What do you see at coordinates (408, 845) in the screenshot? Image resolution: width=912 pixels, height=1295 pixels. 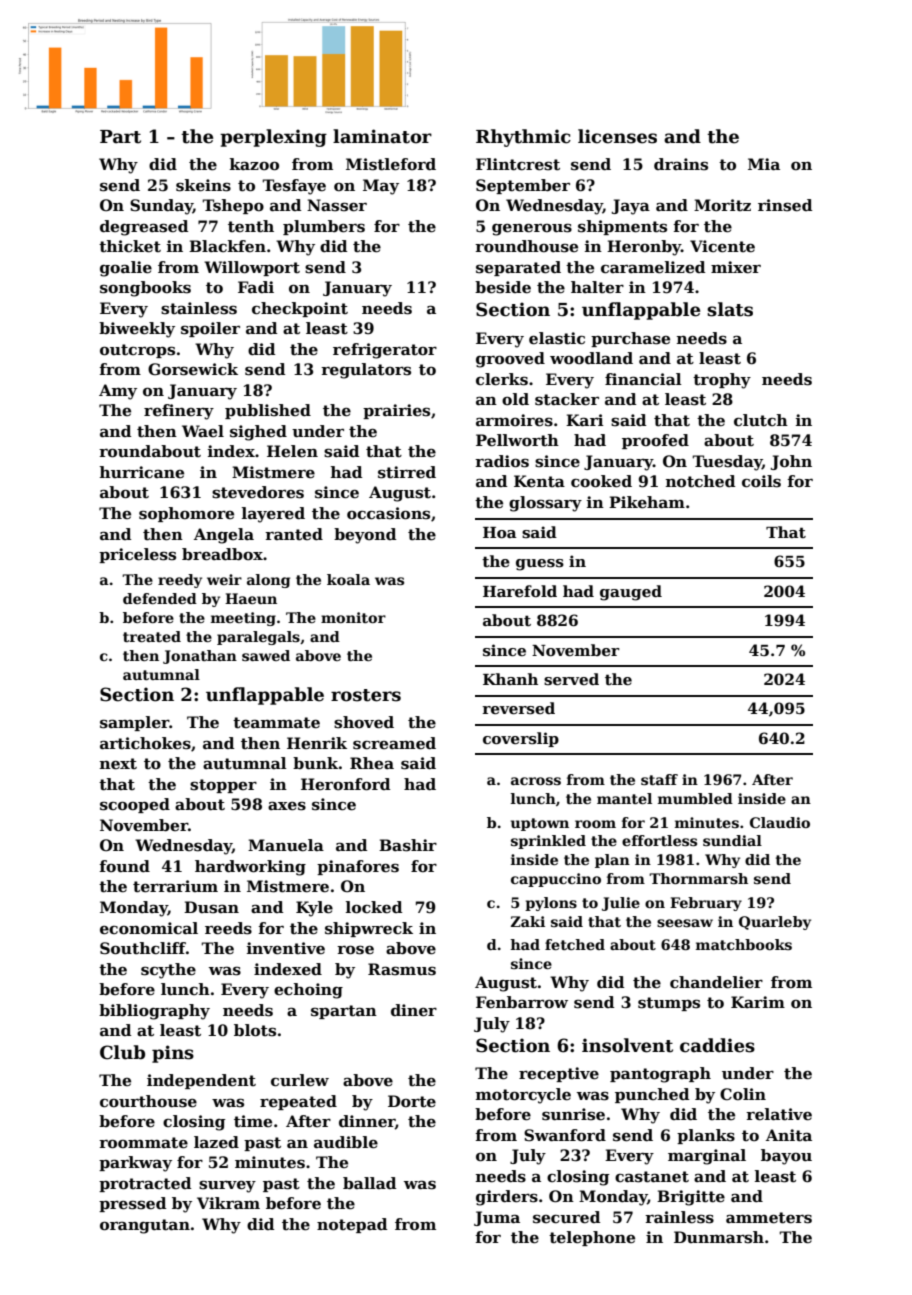 I see `Bashir` at bounding box center [408, 845].
